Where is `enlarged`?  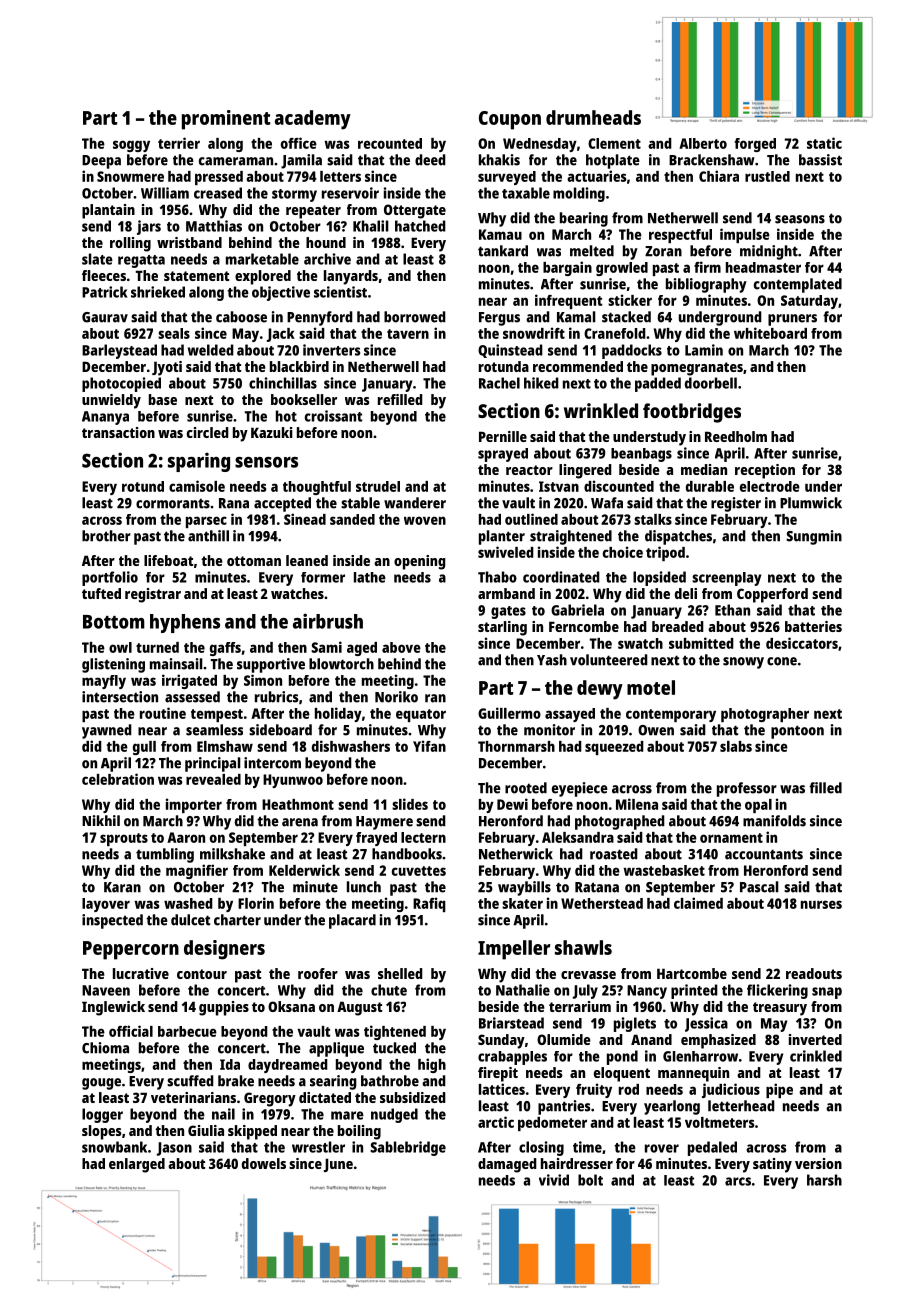
enlarged is located at coordinates (137, 1165).
